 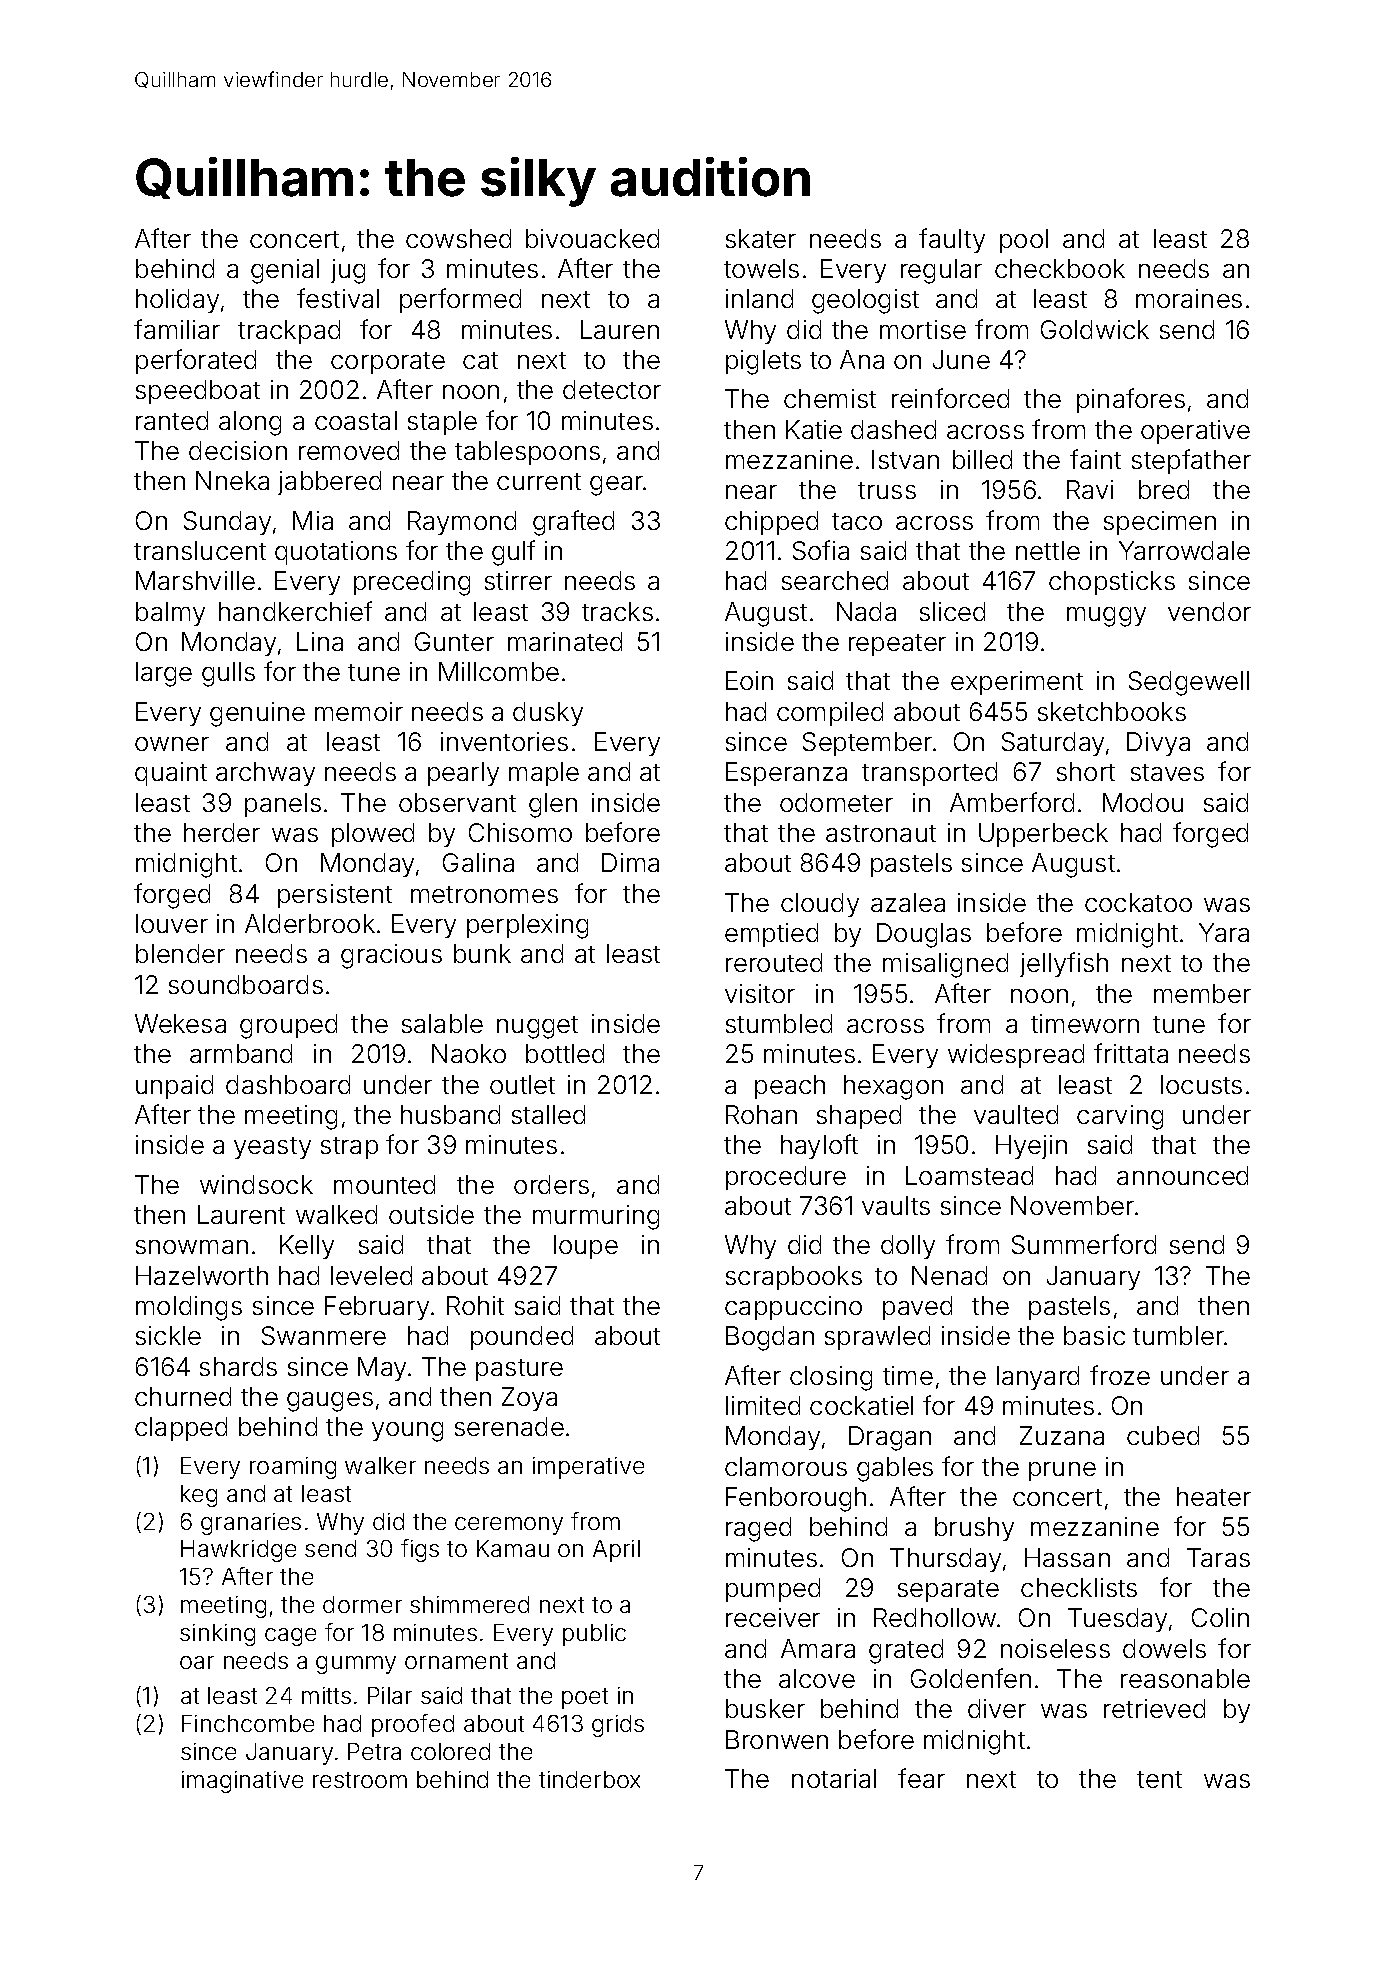 What do you see at coordinates (758, 1529) in the document?
I see `raged` at bounding box center [758, 1529].
